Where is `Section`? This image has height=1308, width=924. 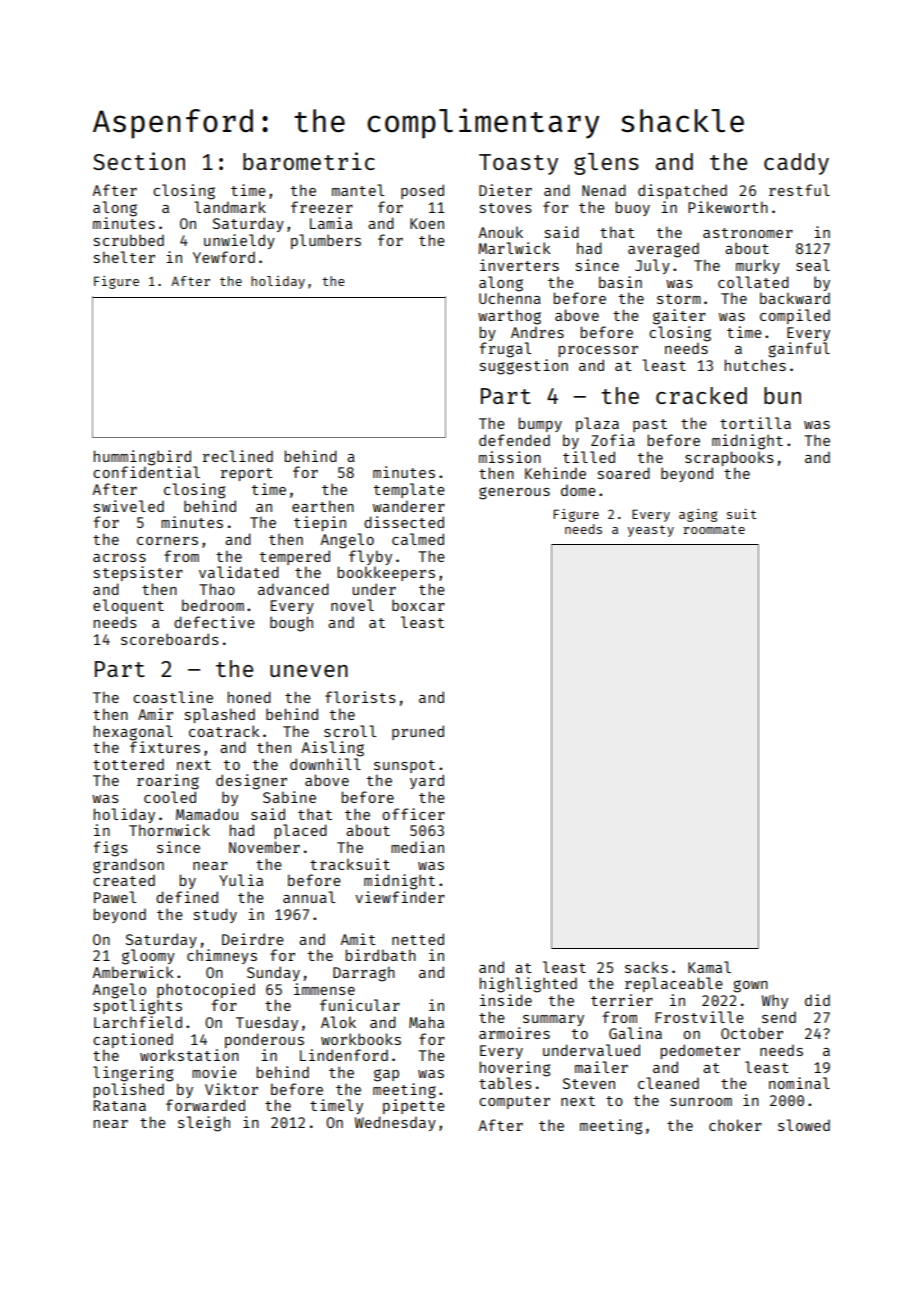
Section is located at coordinates (139, 161).
